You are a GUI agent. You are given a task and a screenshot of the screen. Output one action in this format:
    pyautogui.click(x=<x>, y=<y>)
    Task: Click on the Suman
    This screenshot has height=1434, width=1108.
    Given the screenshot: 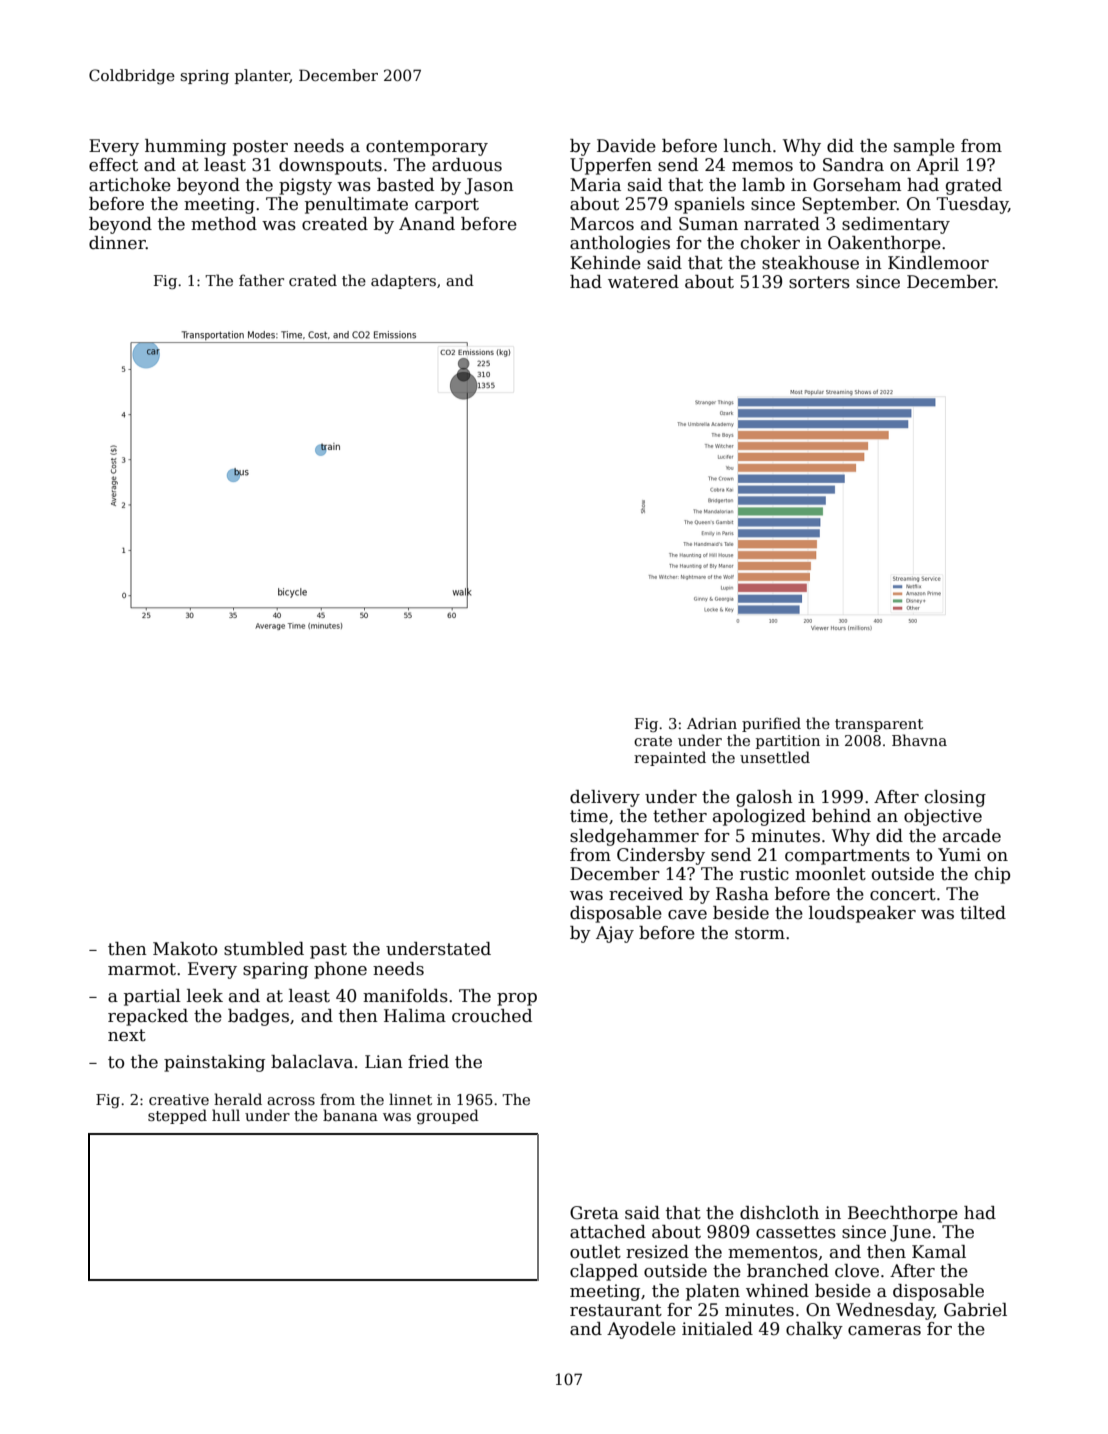 What is the action you would take?
    pyautogui.click(x=708, y=224)
